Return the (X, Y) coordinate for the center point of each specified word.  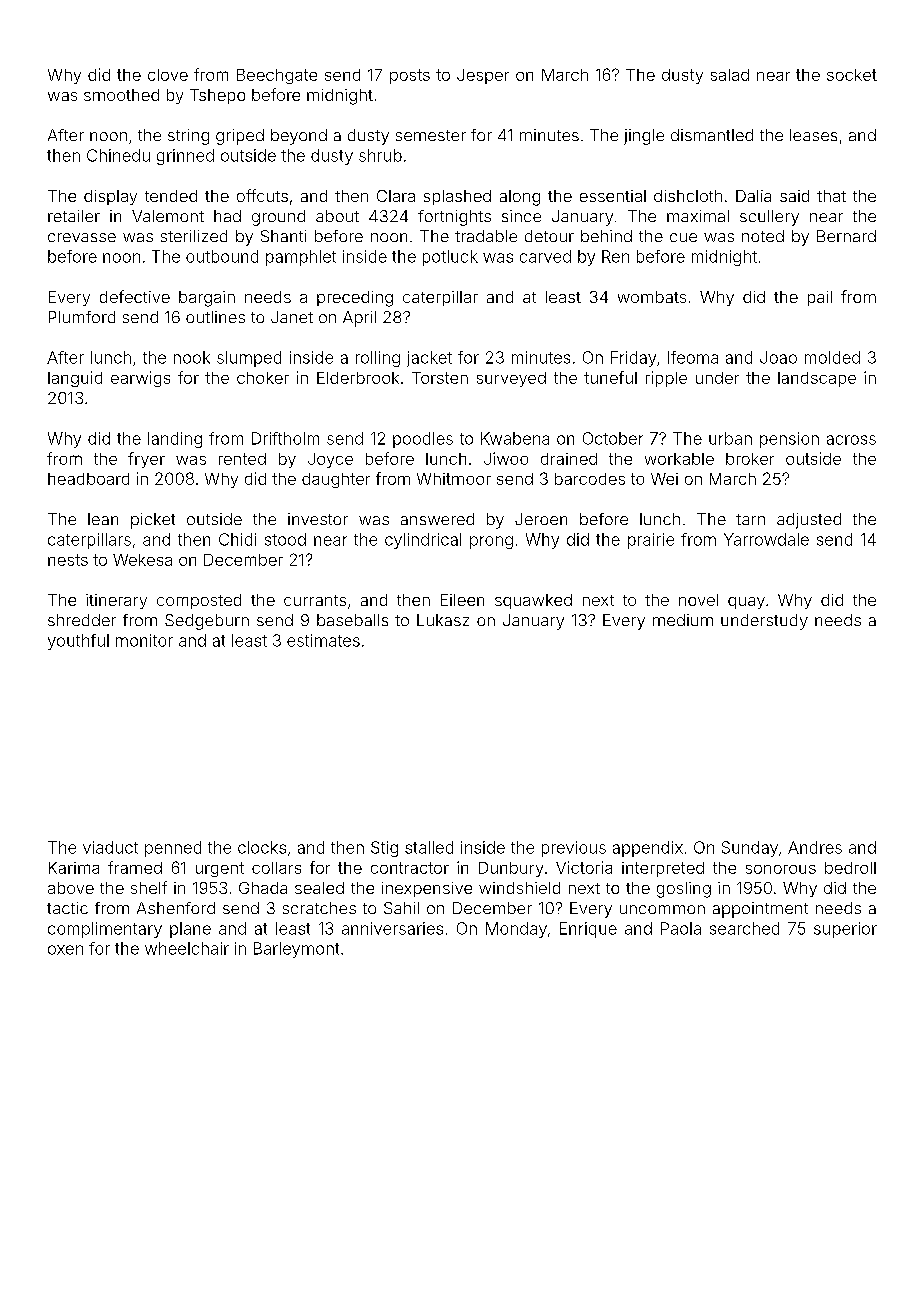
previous (574, 849)
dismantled (712, 135)
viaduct (110, 847)
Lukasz (443, 620)
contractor (410, 868)
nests (68, 560)
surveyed (511, 379)
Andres (815, 847)
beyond (299, 137)
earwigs (140, 379)
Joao (778, 357)
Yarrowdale (766, 539)
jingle (644, 137)
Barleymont (296, 950)
